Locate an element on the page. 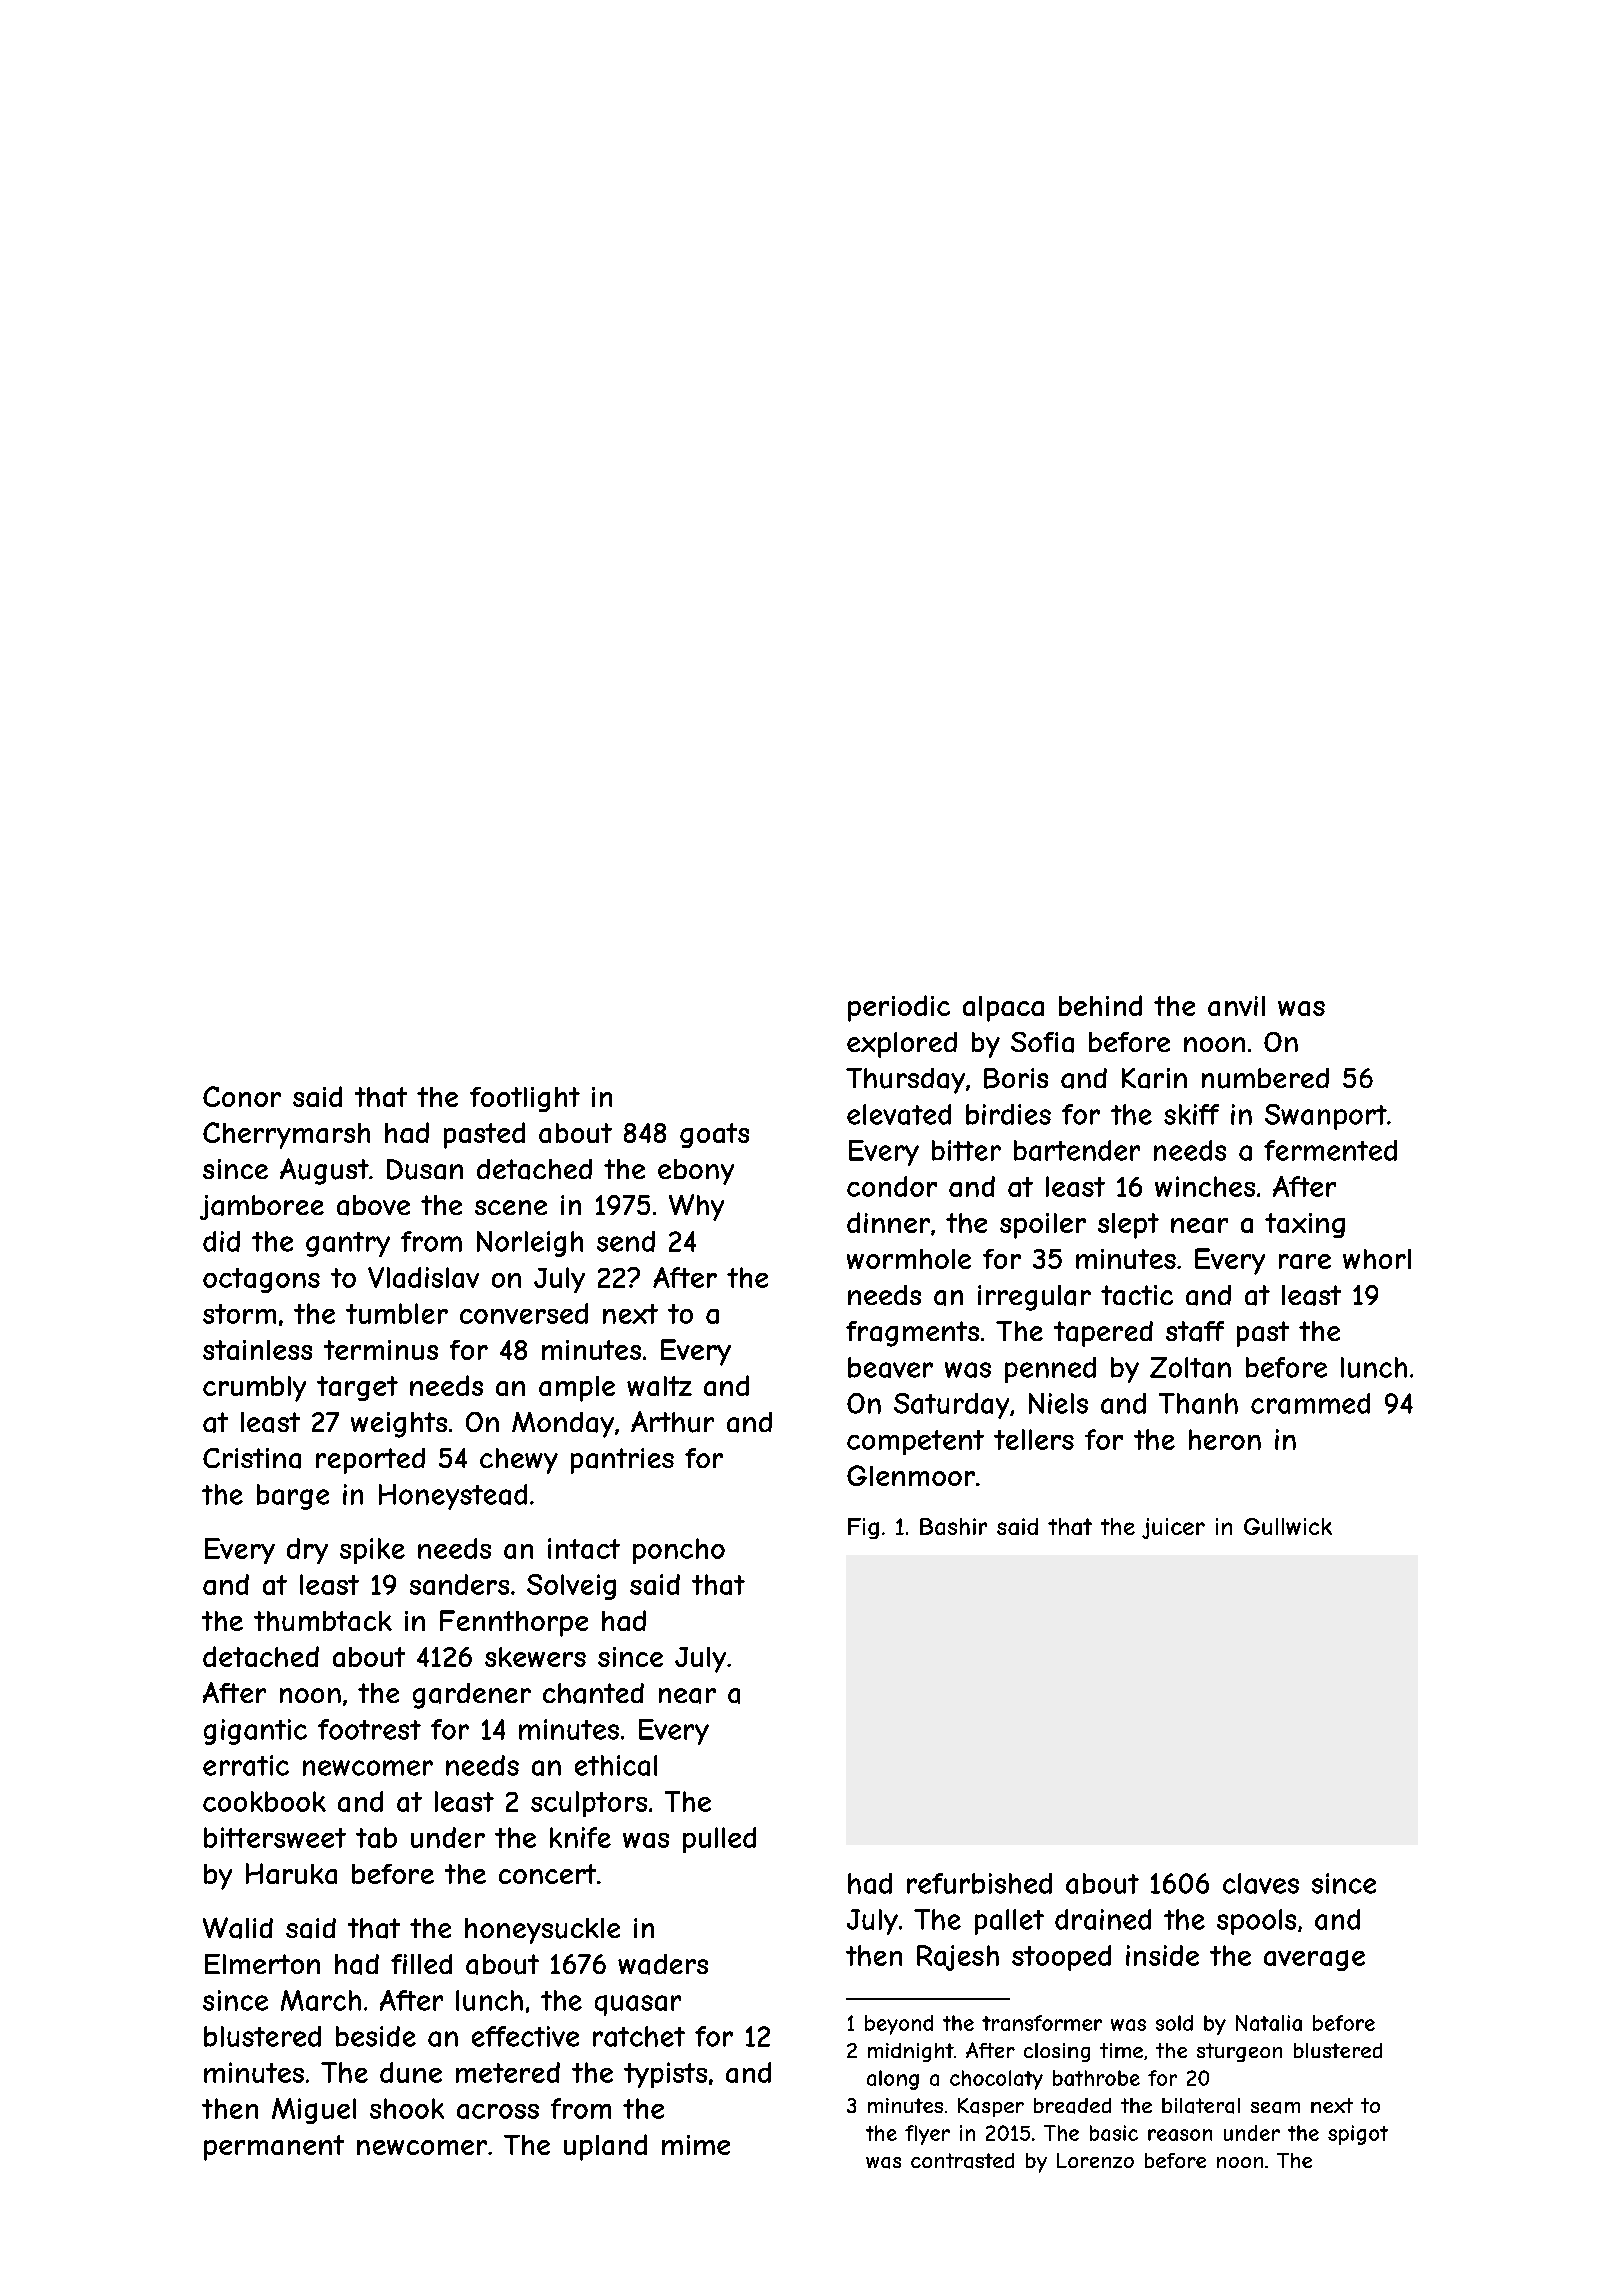 Image resolution: width=1620 pixels, height=2292 pixels. refurbished is located at coordinates (979, 1883).
